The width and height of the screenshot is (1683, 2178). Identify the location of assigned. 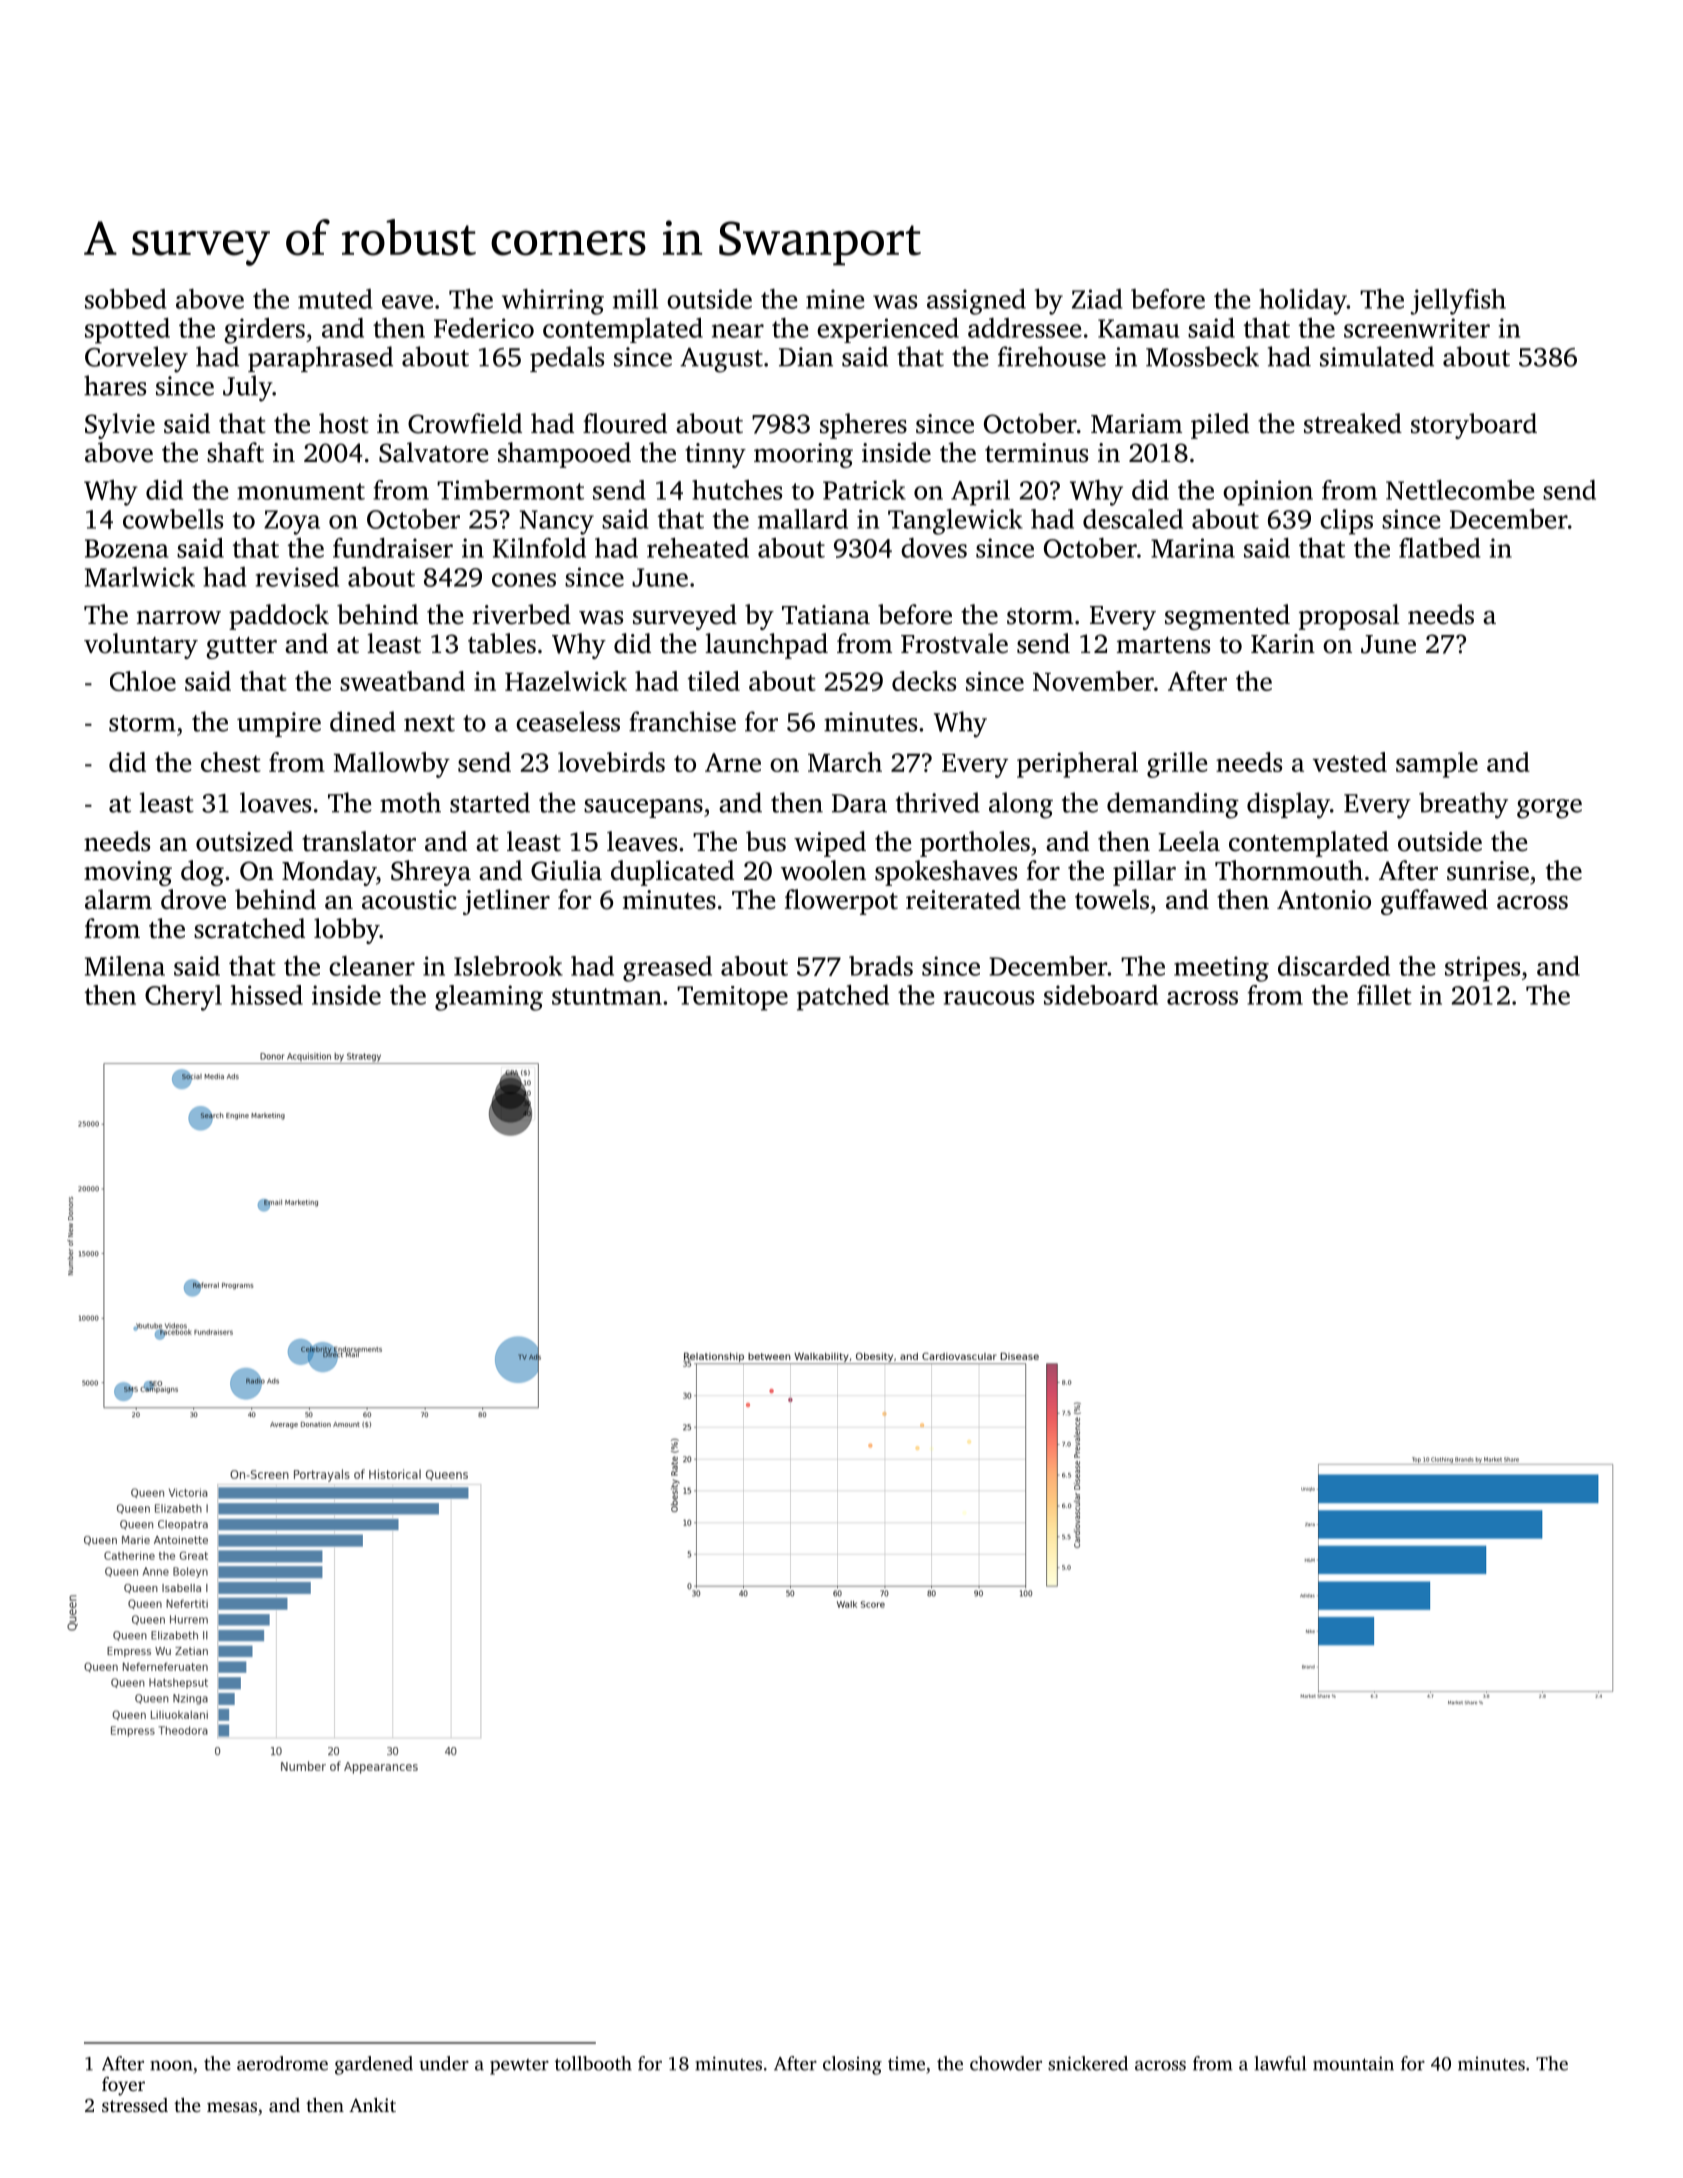
(976, 302).
